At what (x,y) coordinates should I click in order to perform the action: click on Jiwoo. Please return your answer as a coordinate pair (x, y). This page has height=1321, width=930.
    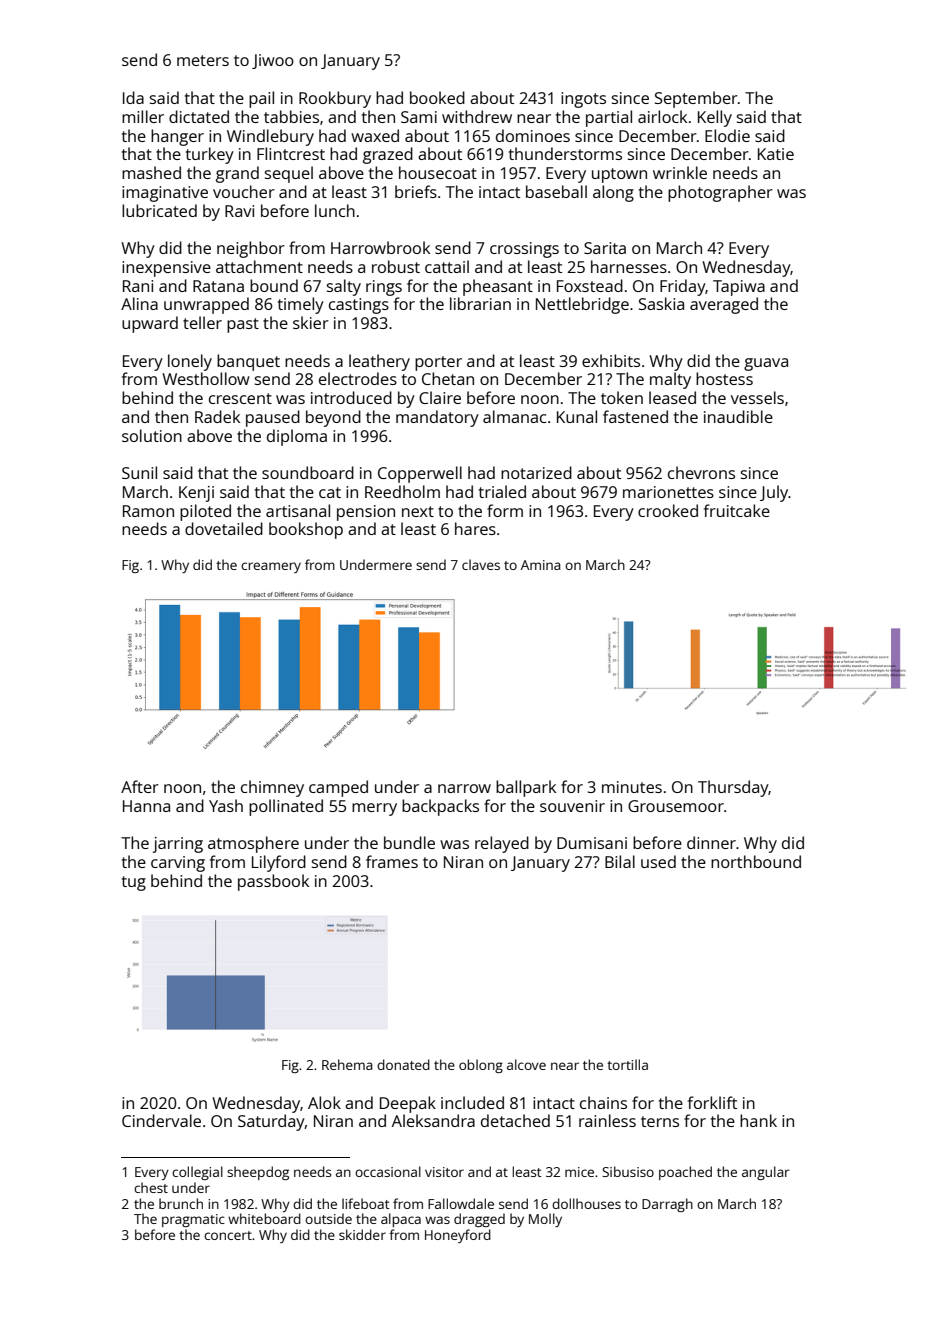
    Looking at the image, I should click on (273, 61).
